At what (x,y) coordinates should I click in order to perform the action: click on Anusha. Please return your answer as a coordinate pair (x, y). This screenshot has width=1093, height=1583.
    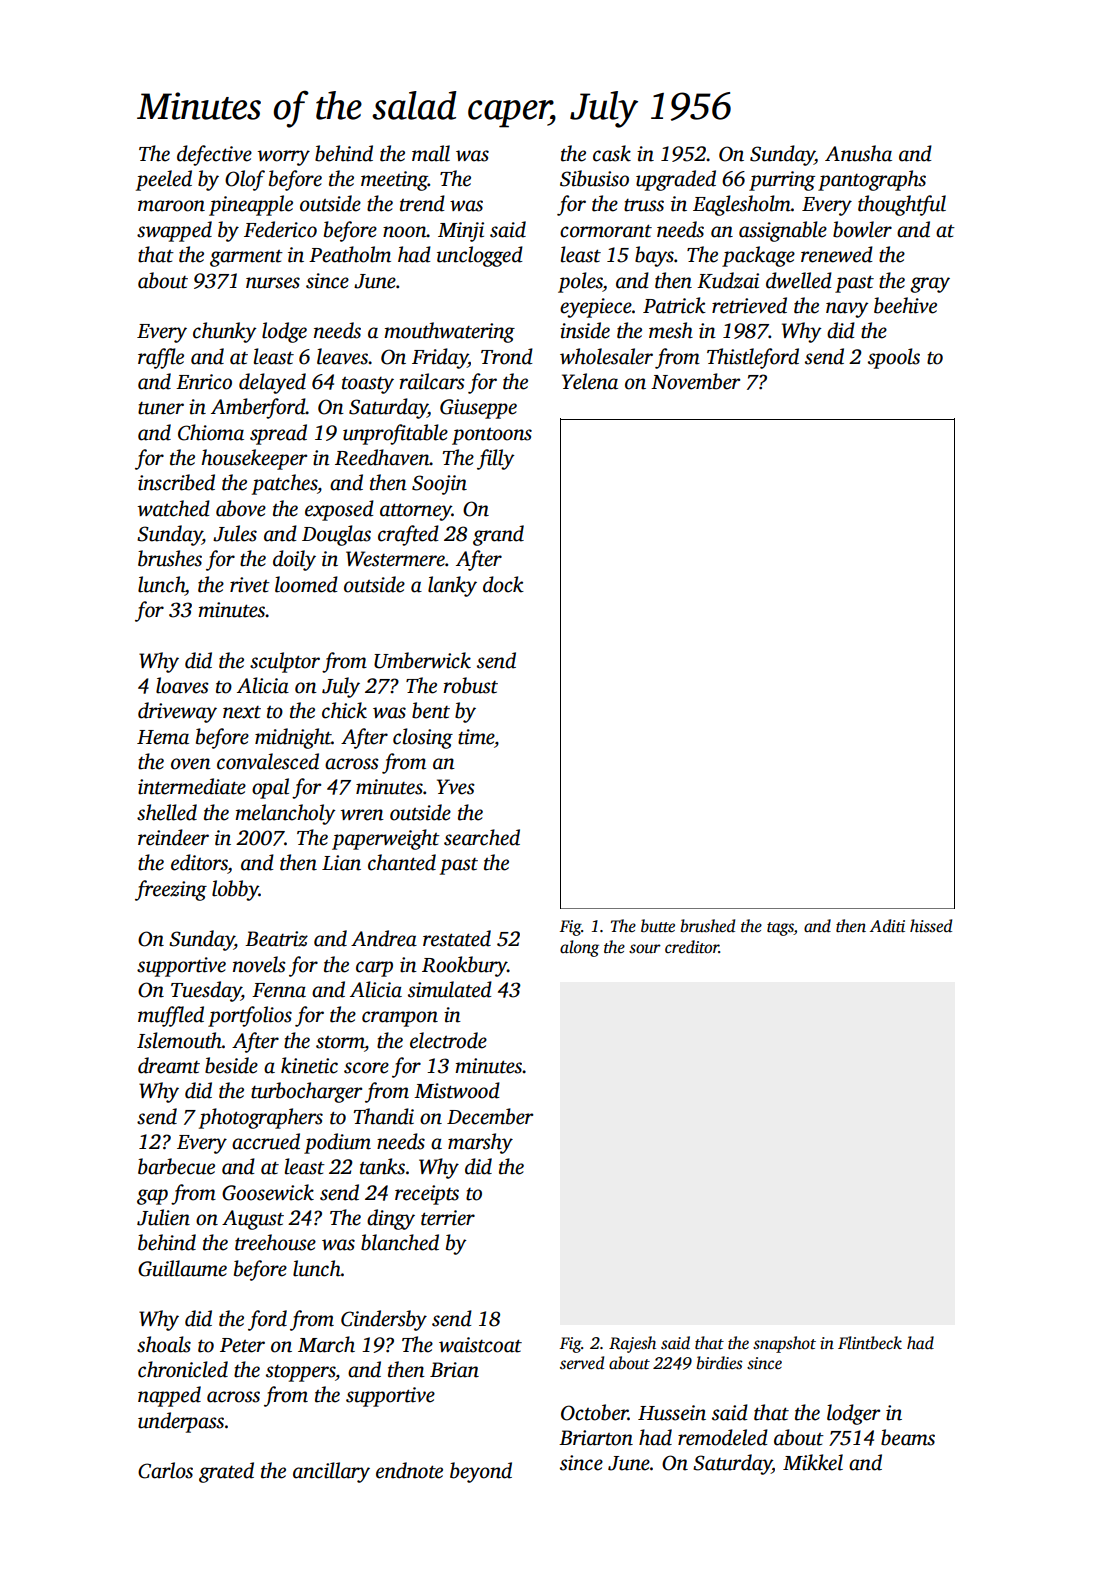
    Looking at the image, I should click on (858, 153).
